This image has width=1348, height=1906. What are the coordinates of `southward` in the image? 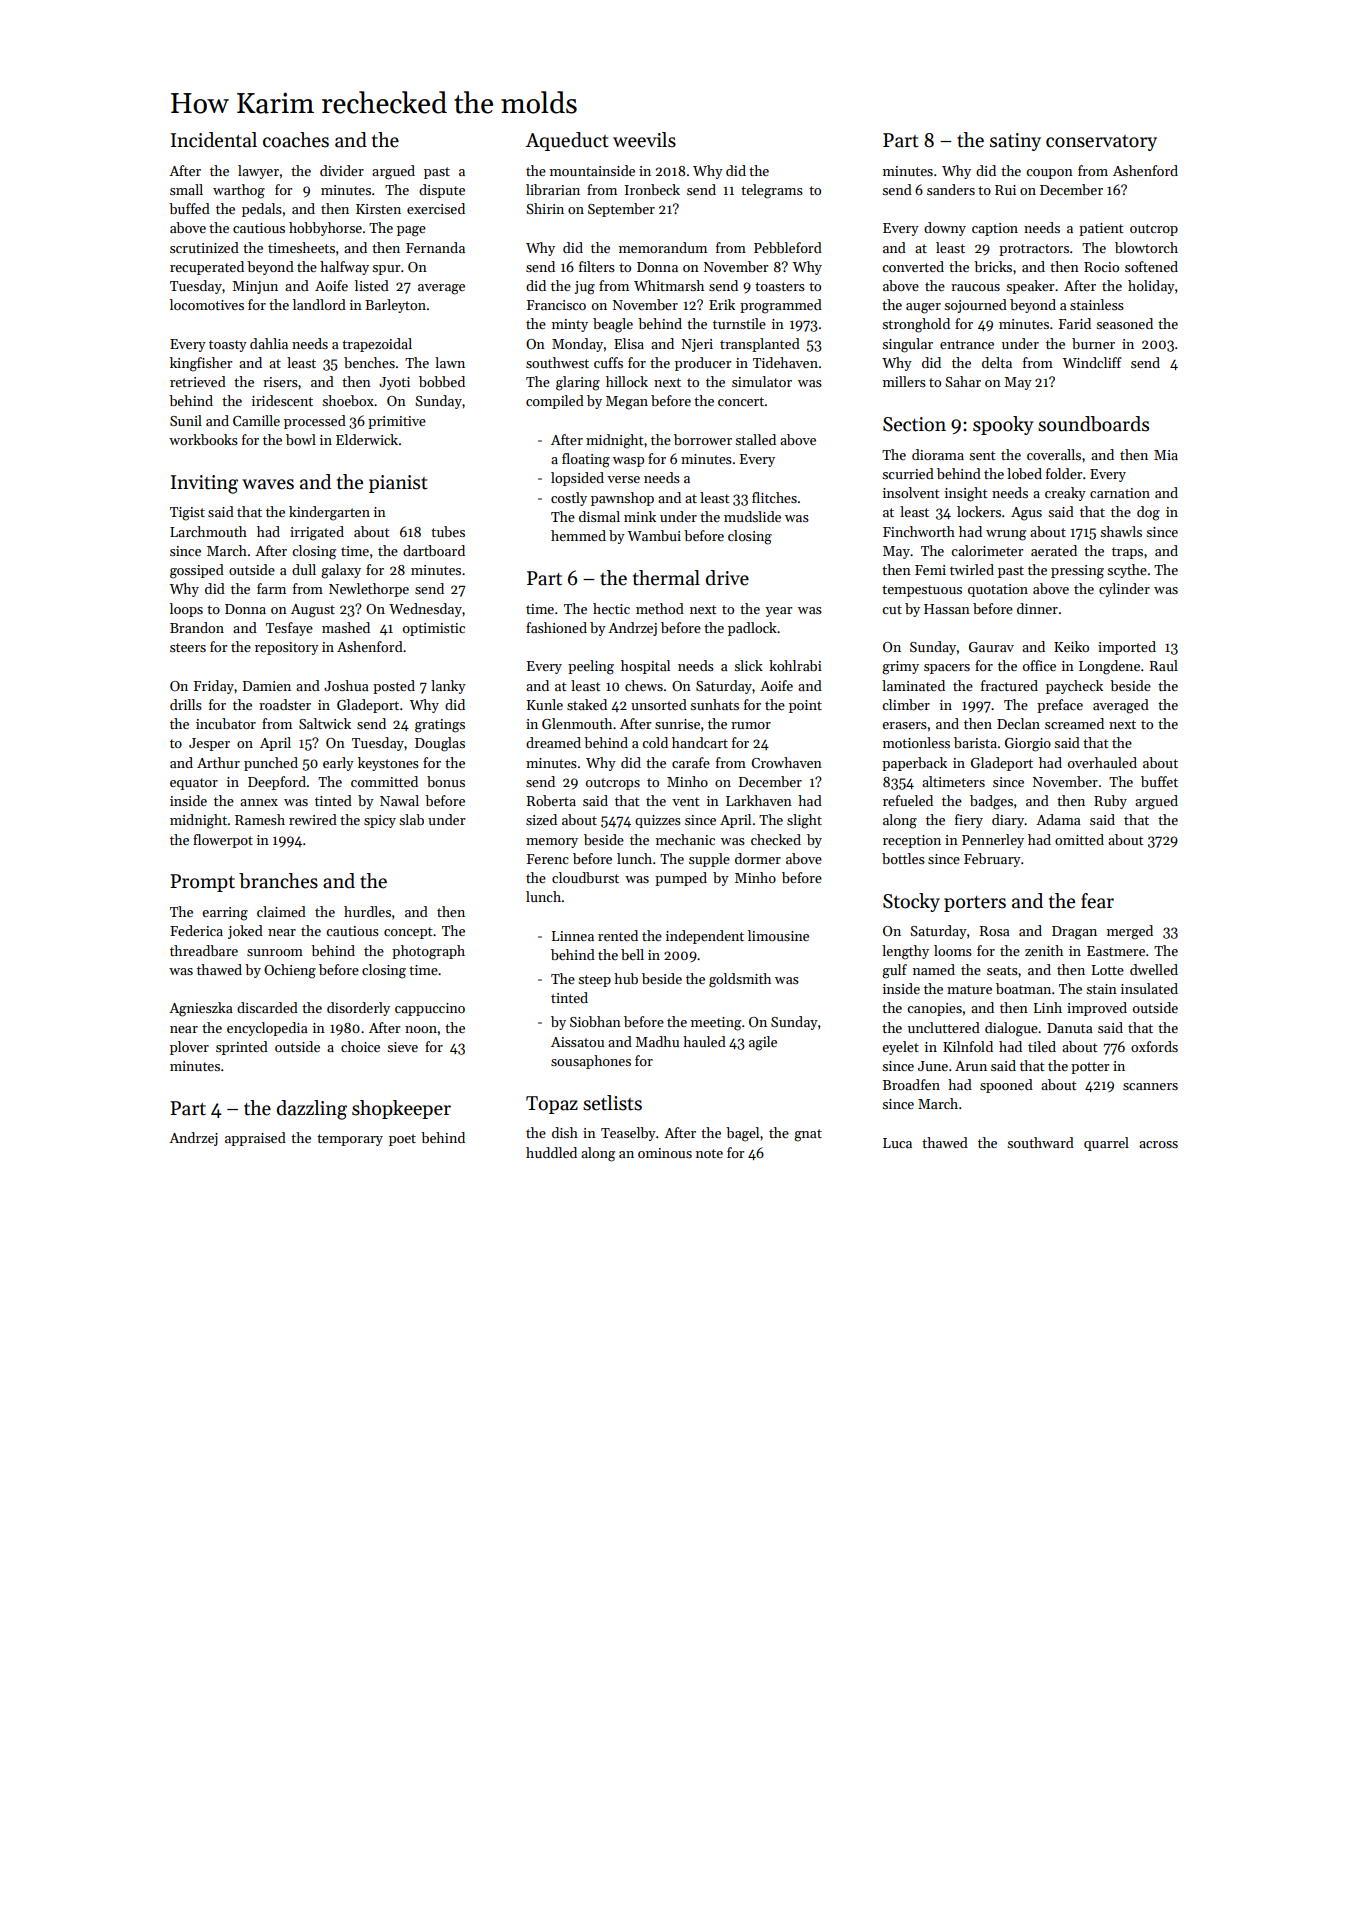 It's located at (1041, 1142).
